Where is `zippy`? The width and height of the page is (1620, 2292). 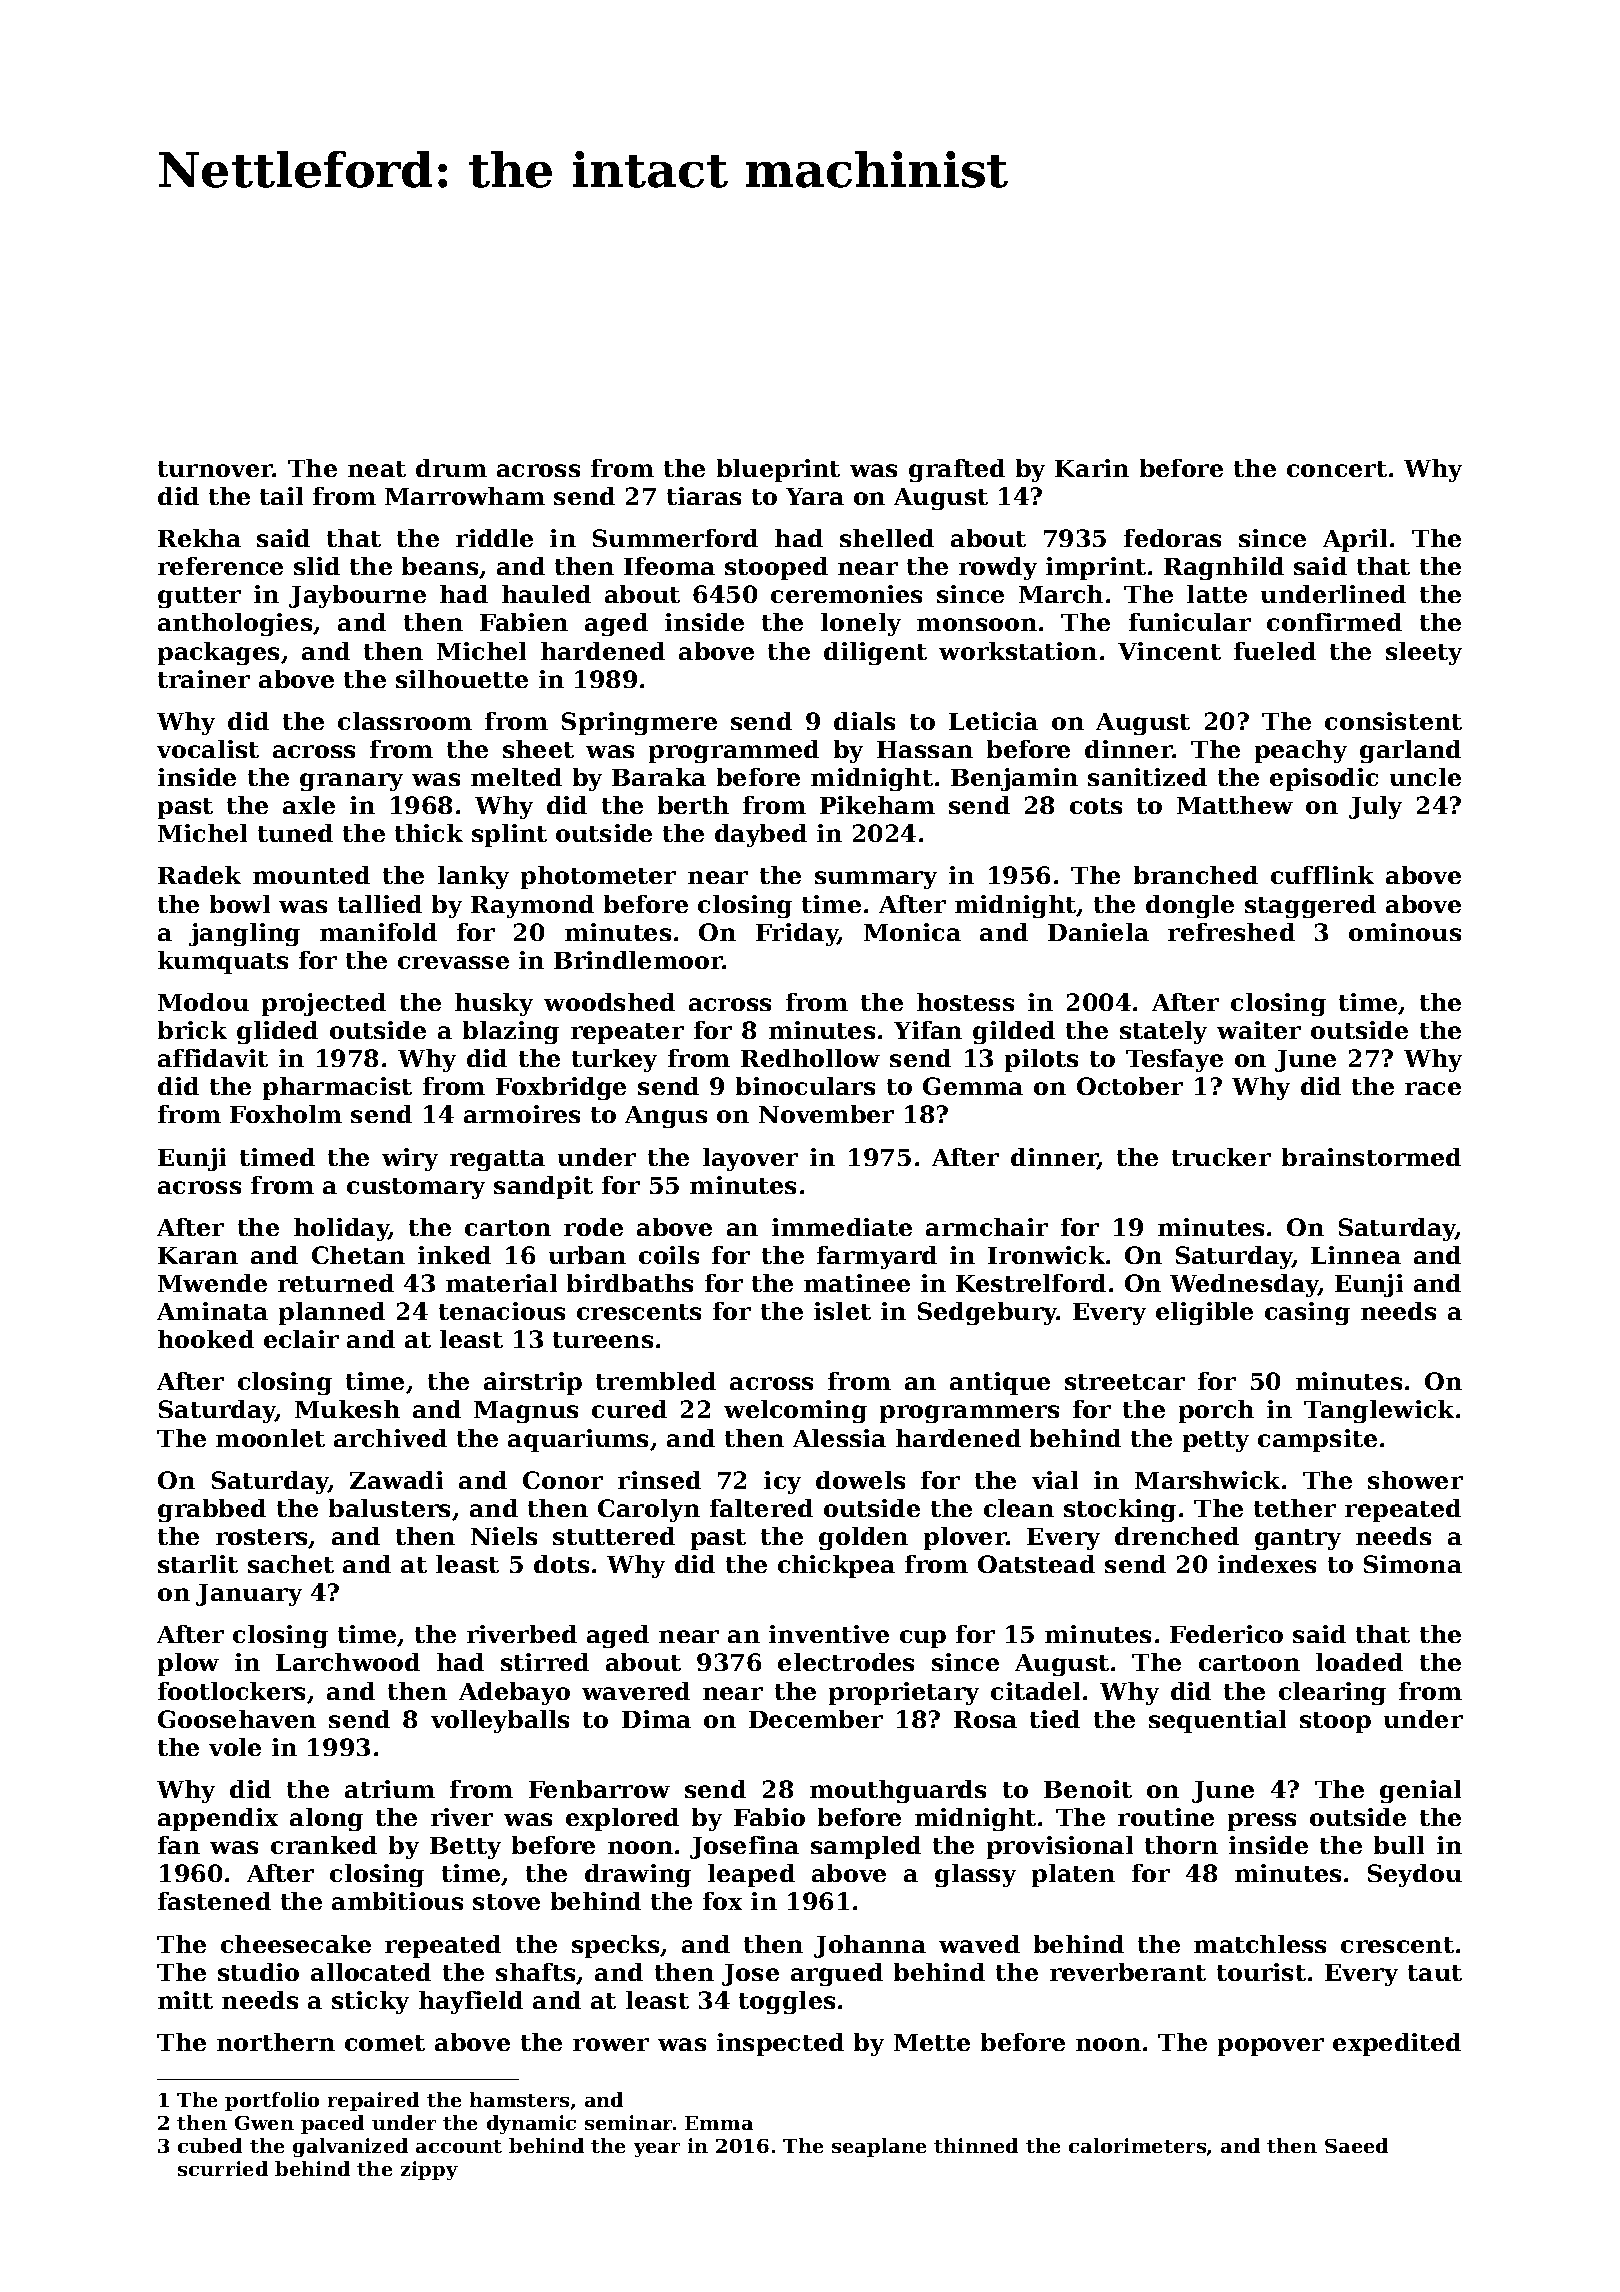 zippy is located at coordinates (429, 2170).
